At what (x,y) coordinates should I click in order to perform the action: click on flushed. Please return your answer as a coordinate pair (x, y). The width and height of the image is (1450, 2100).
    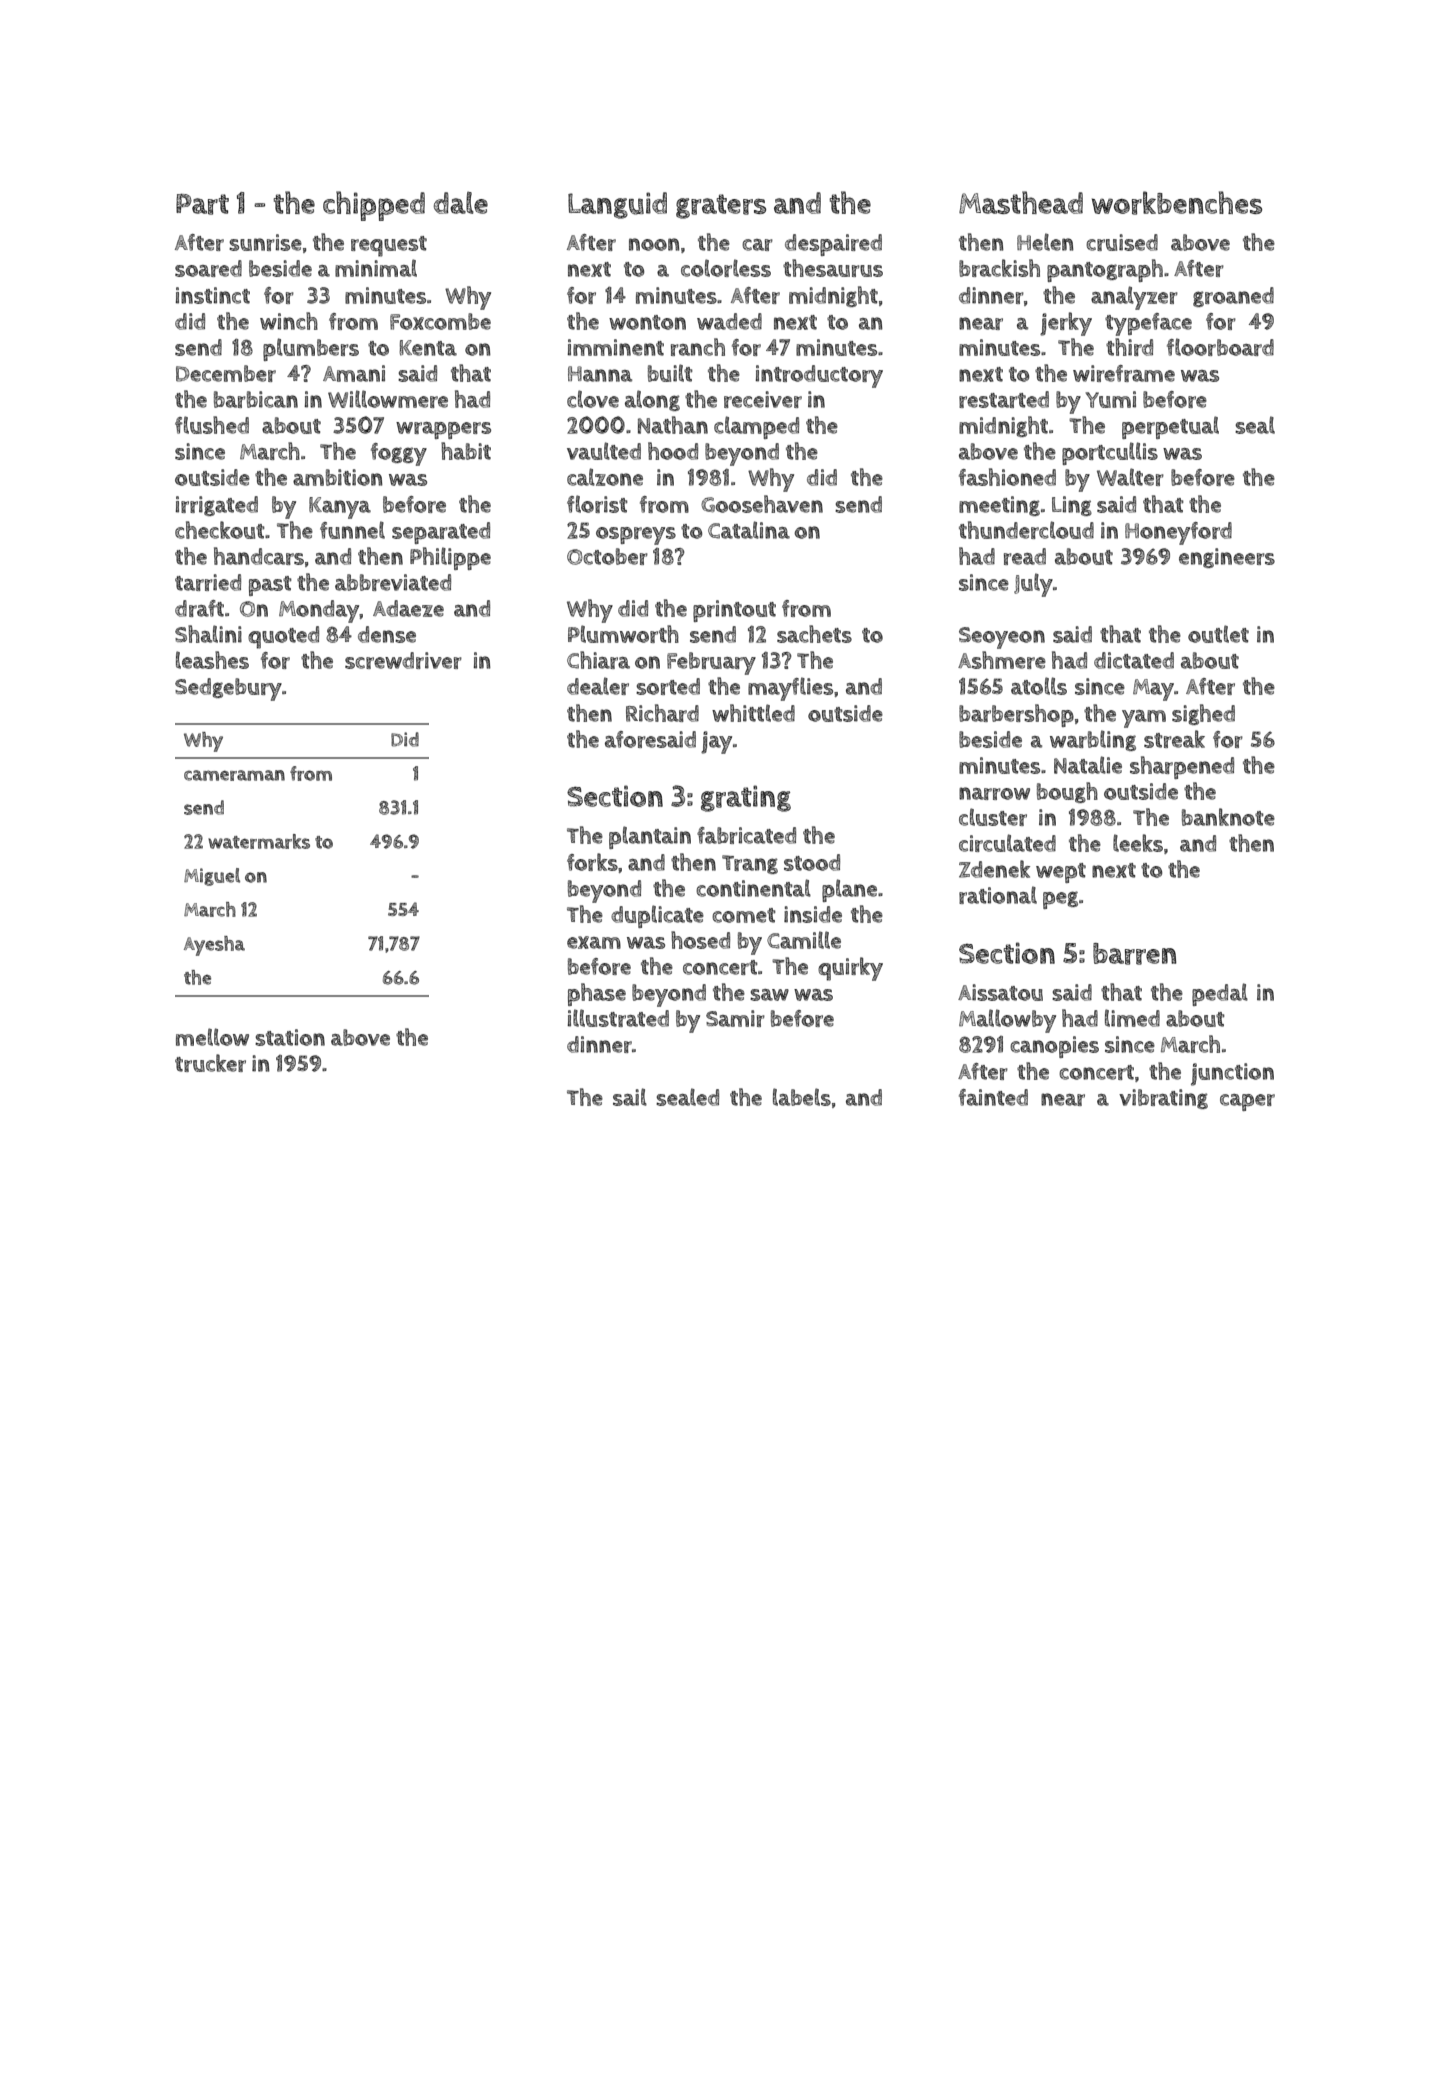
    Looking at the image, I should click on (212, 425).
